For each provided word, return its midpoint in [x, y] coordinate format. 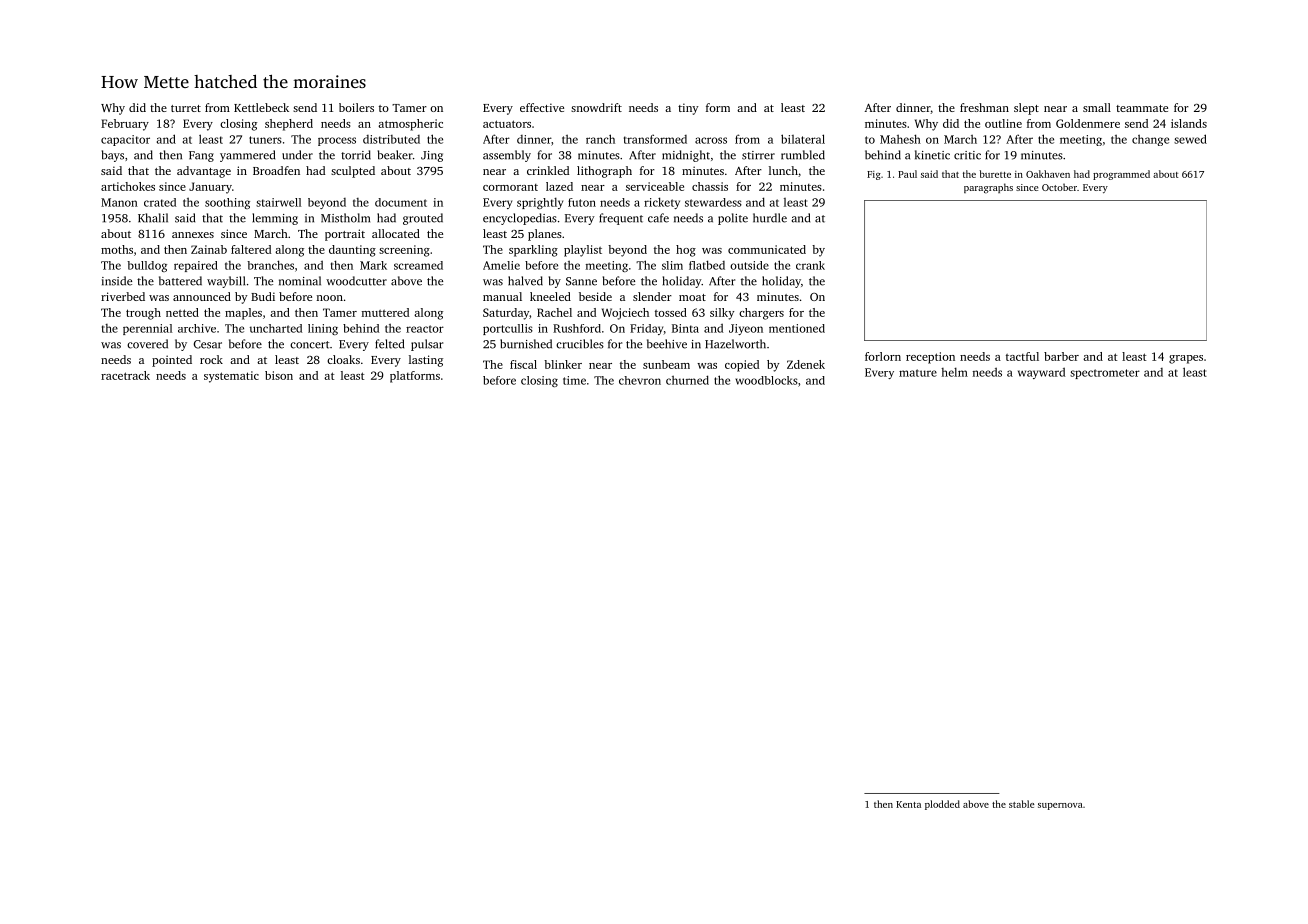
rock [211, 359]
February [125, 125]
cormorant [510, 187]
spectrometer [1105, 374]
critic [967, 155]
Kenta [908, 804]
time [574, 380]
